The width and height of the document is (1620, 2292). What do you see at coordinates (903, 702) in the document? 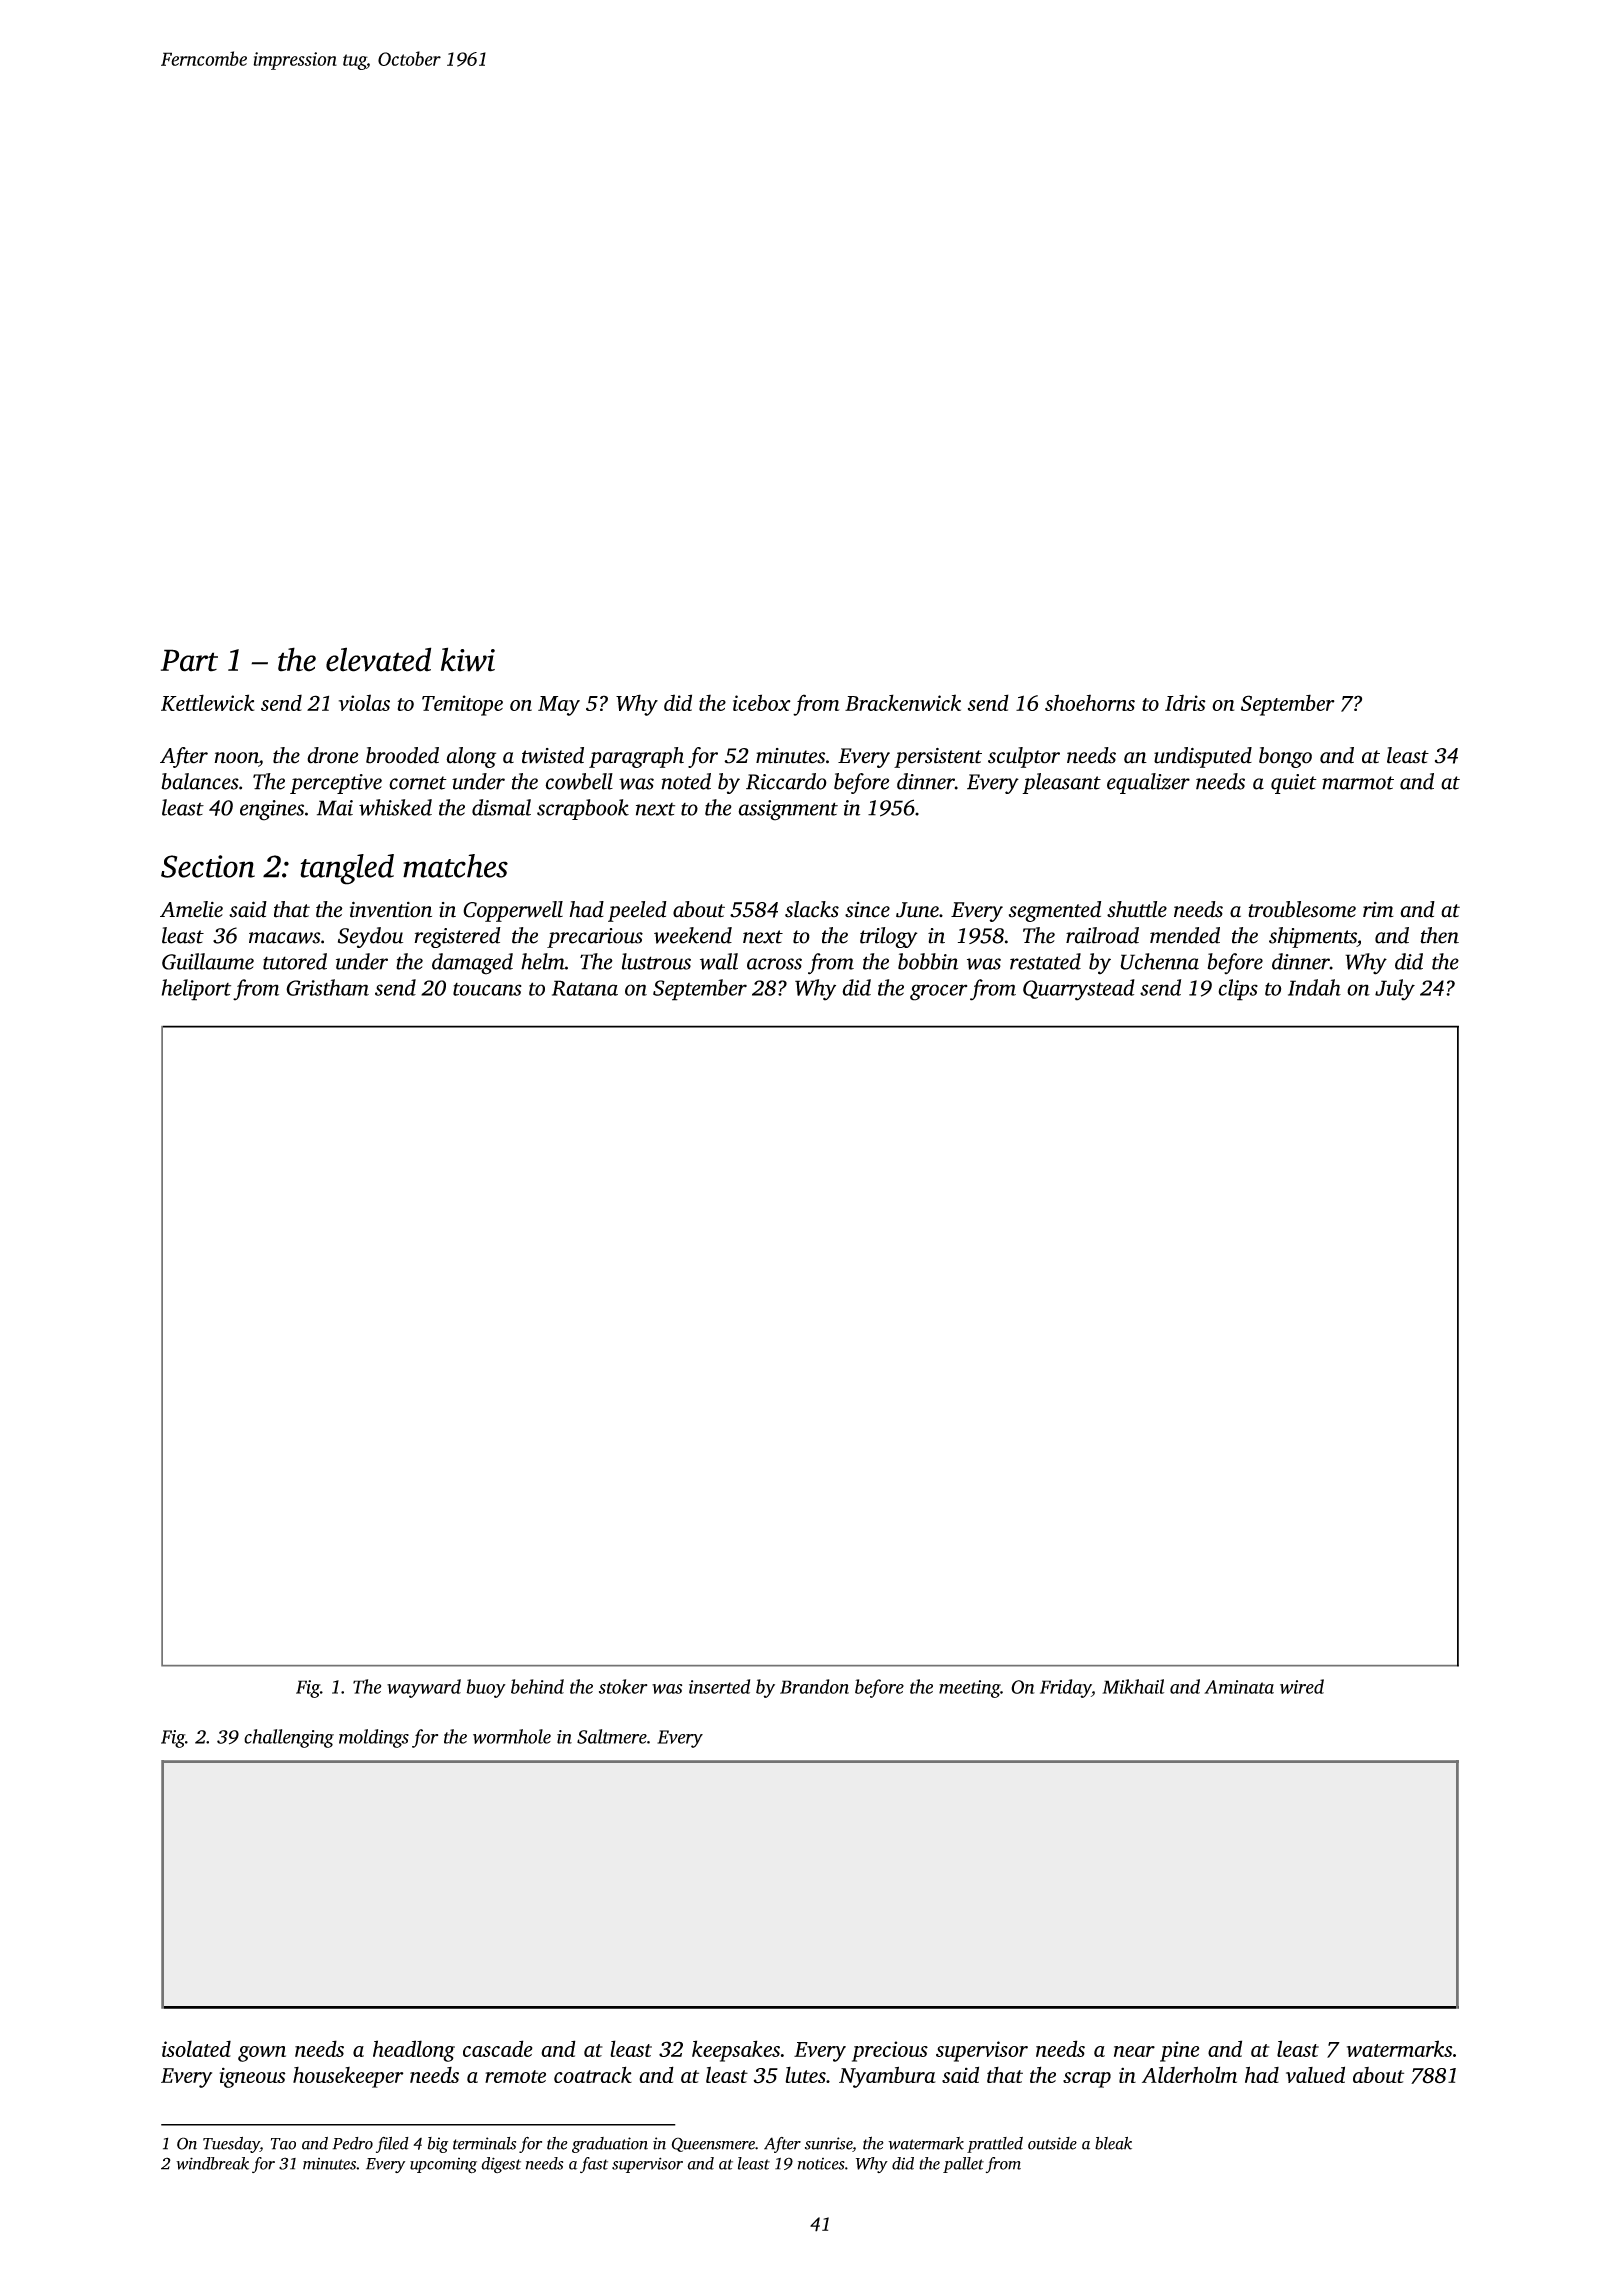
I see `Brackenwick` at bounding box center [903, 702].
